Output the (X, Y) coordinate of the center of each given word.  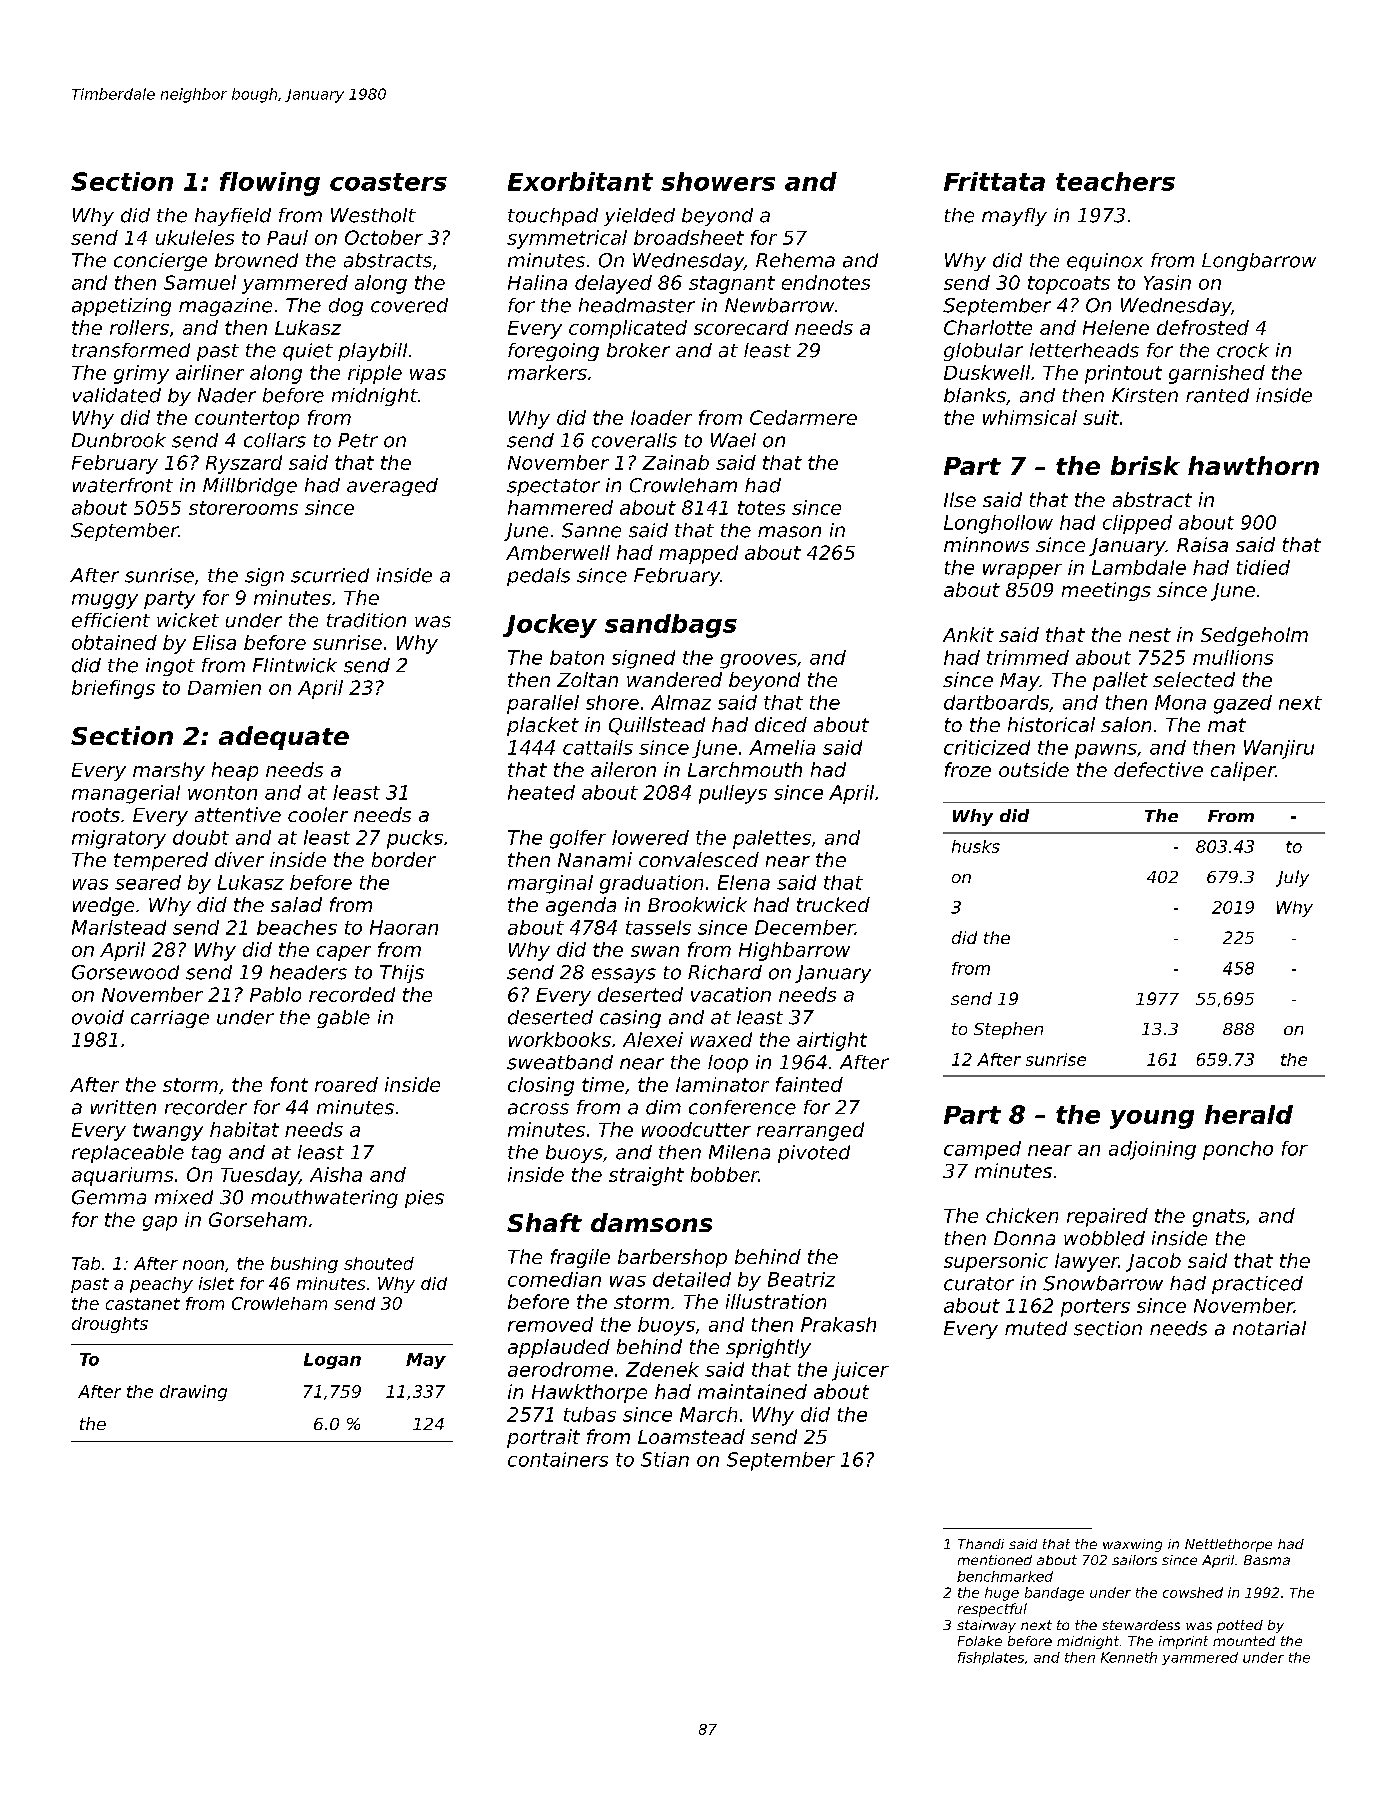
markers (547, 372)
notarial (1269, 1328)
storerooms (243, 508)
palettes (772, 839)
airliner (210, 372)
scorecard (741, 327)
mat (1227, 725)
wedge (103, 906)
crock (1243, 350)
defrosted (1203, 327)
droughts (110, 1325)
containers (558, 1459)
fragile (580, 1258)
